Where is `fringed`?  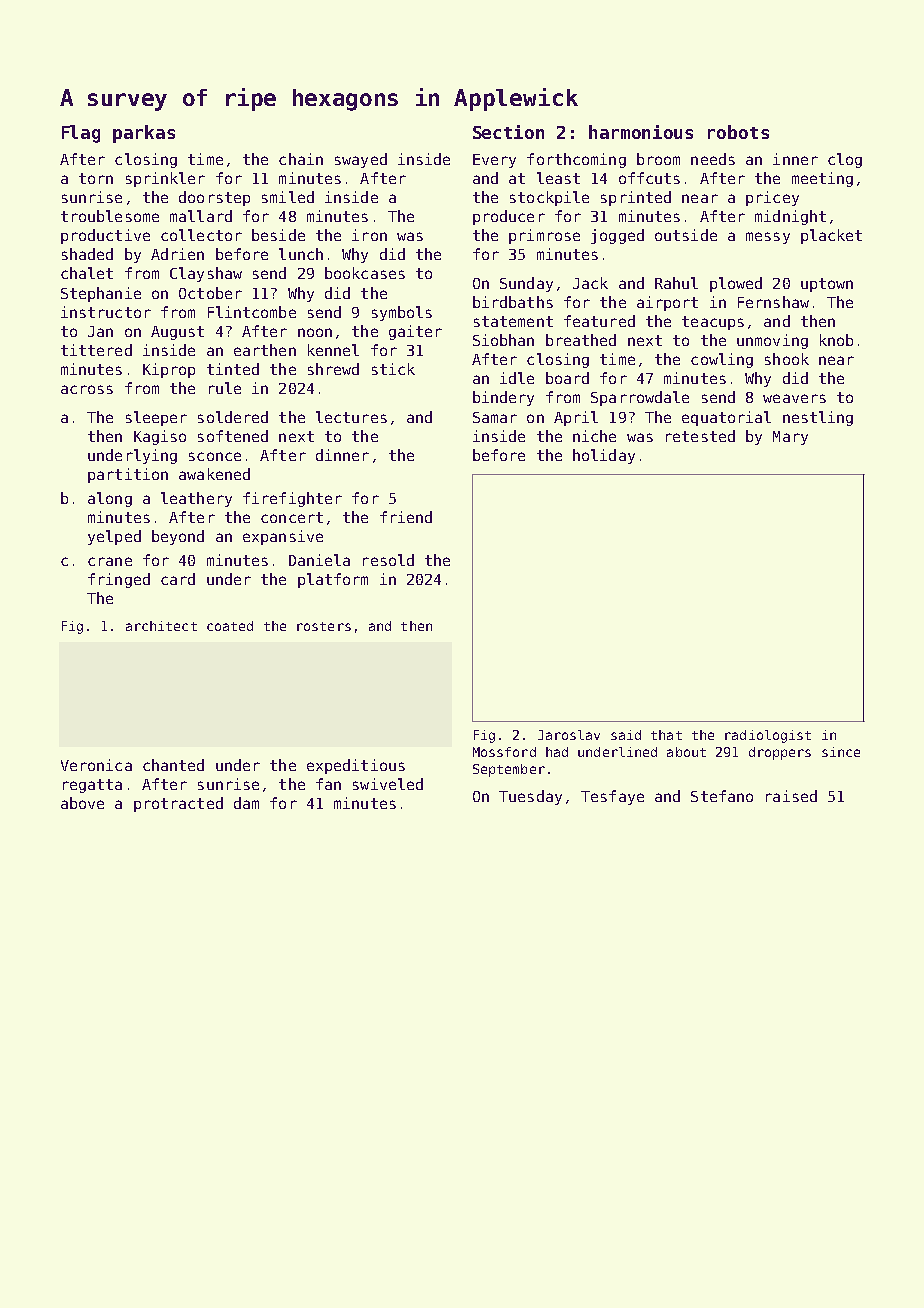
fringed is located at coordinates (119, 580).
